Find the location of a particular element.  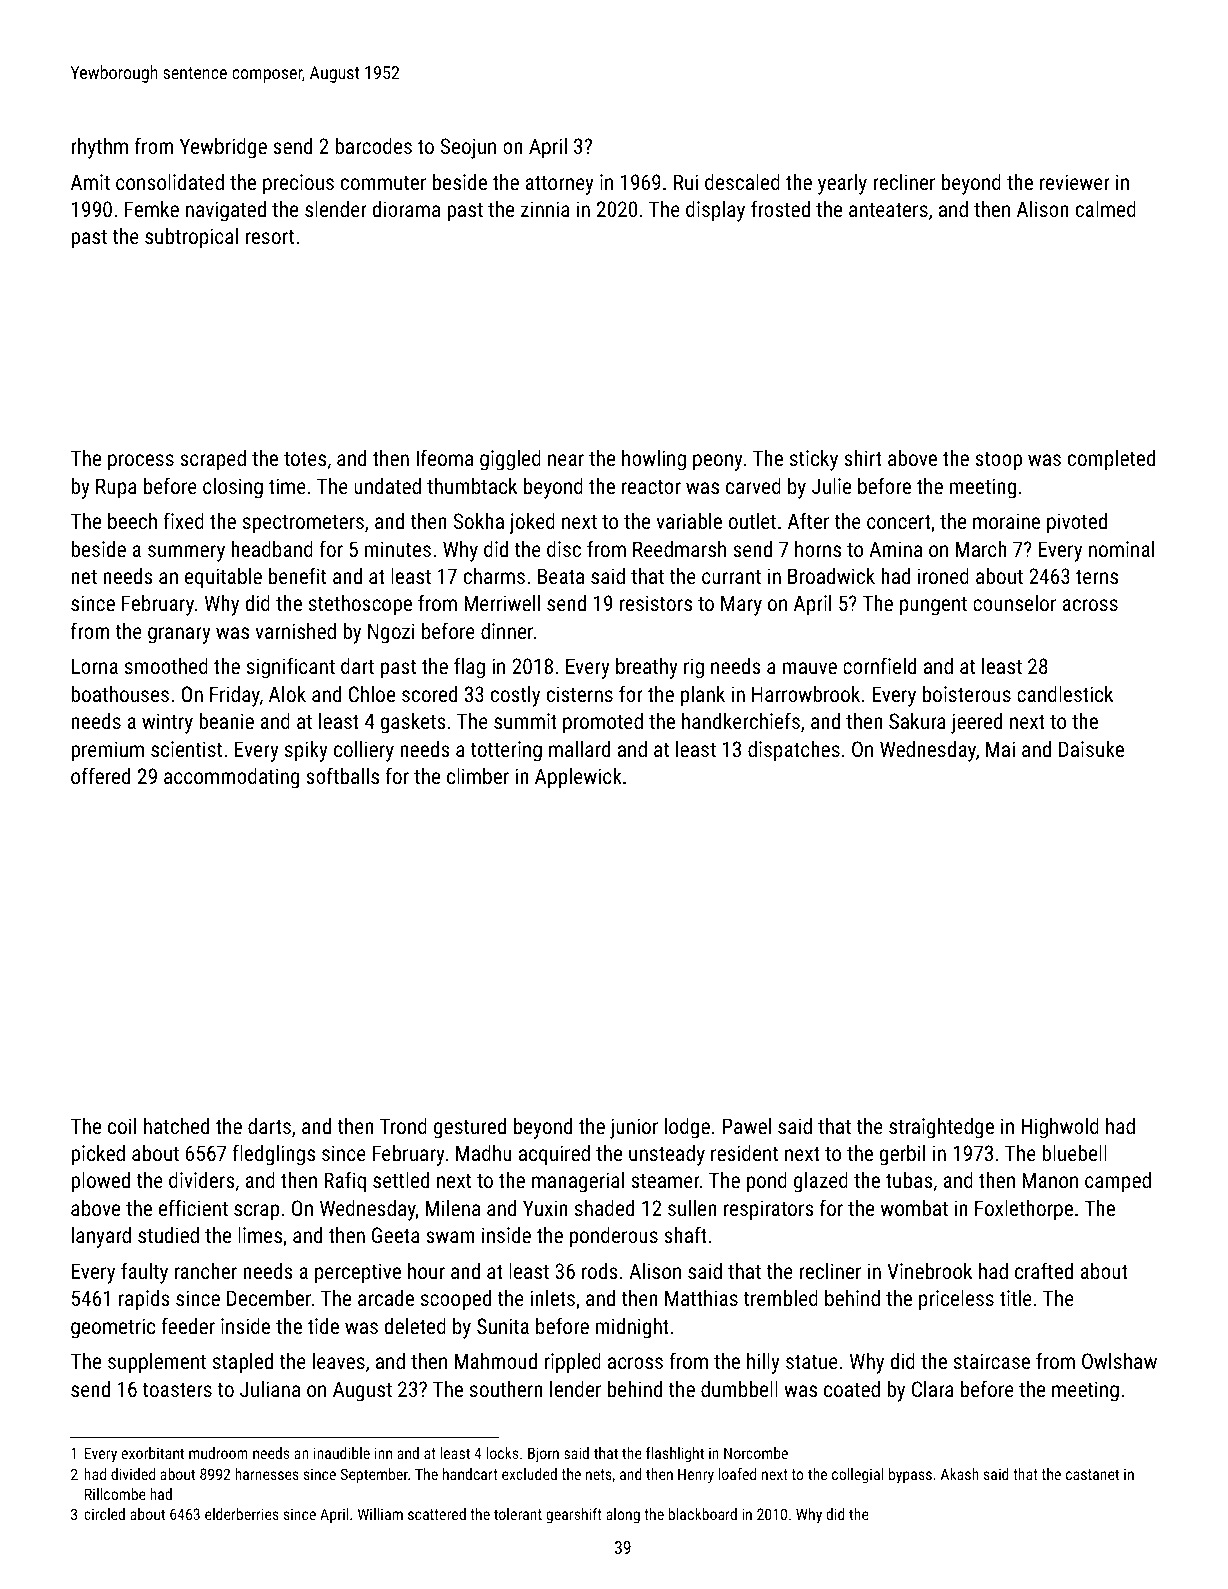

toasters is located at coordinates (177, 1390).
